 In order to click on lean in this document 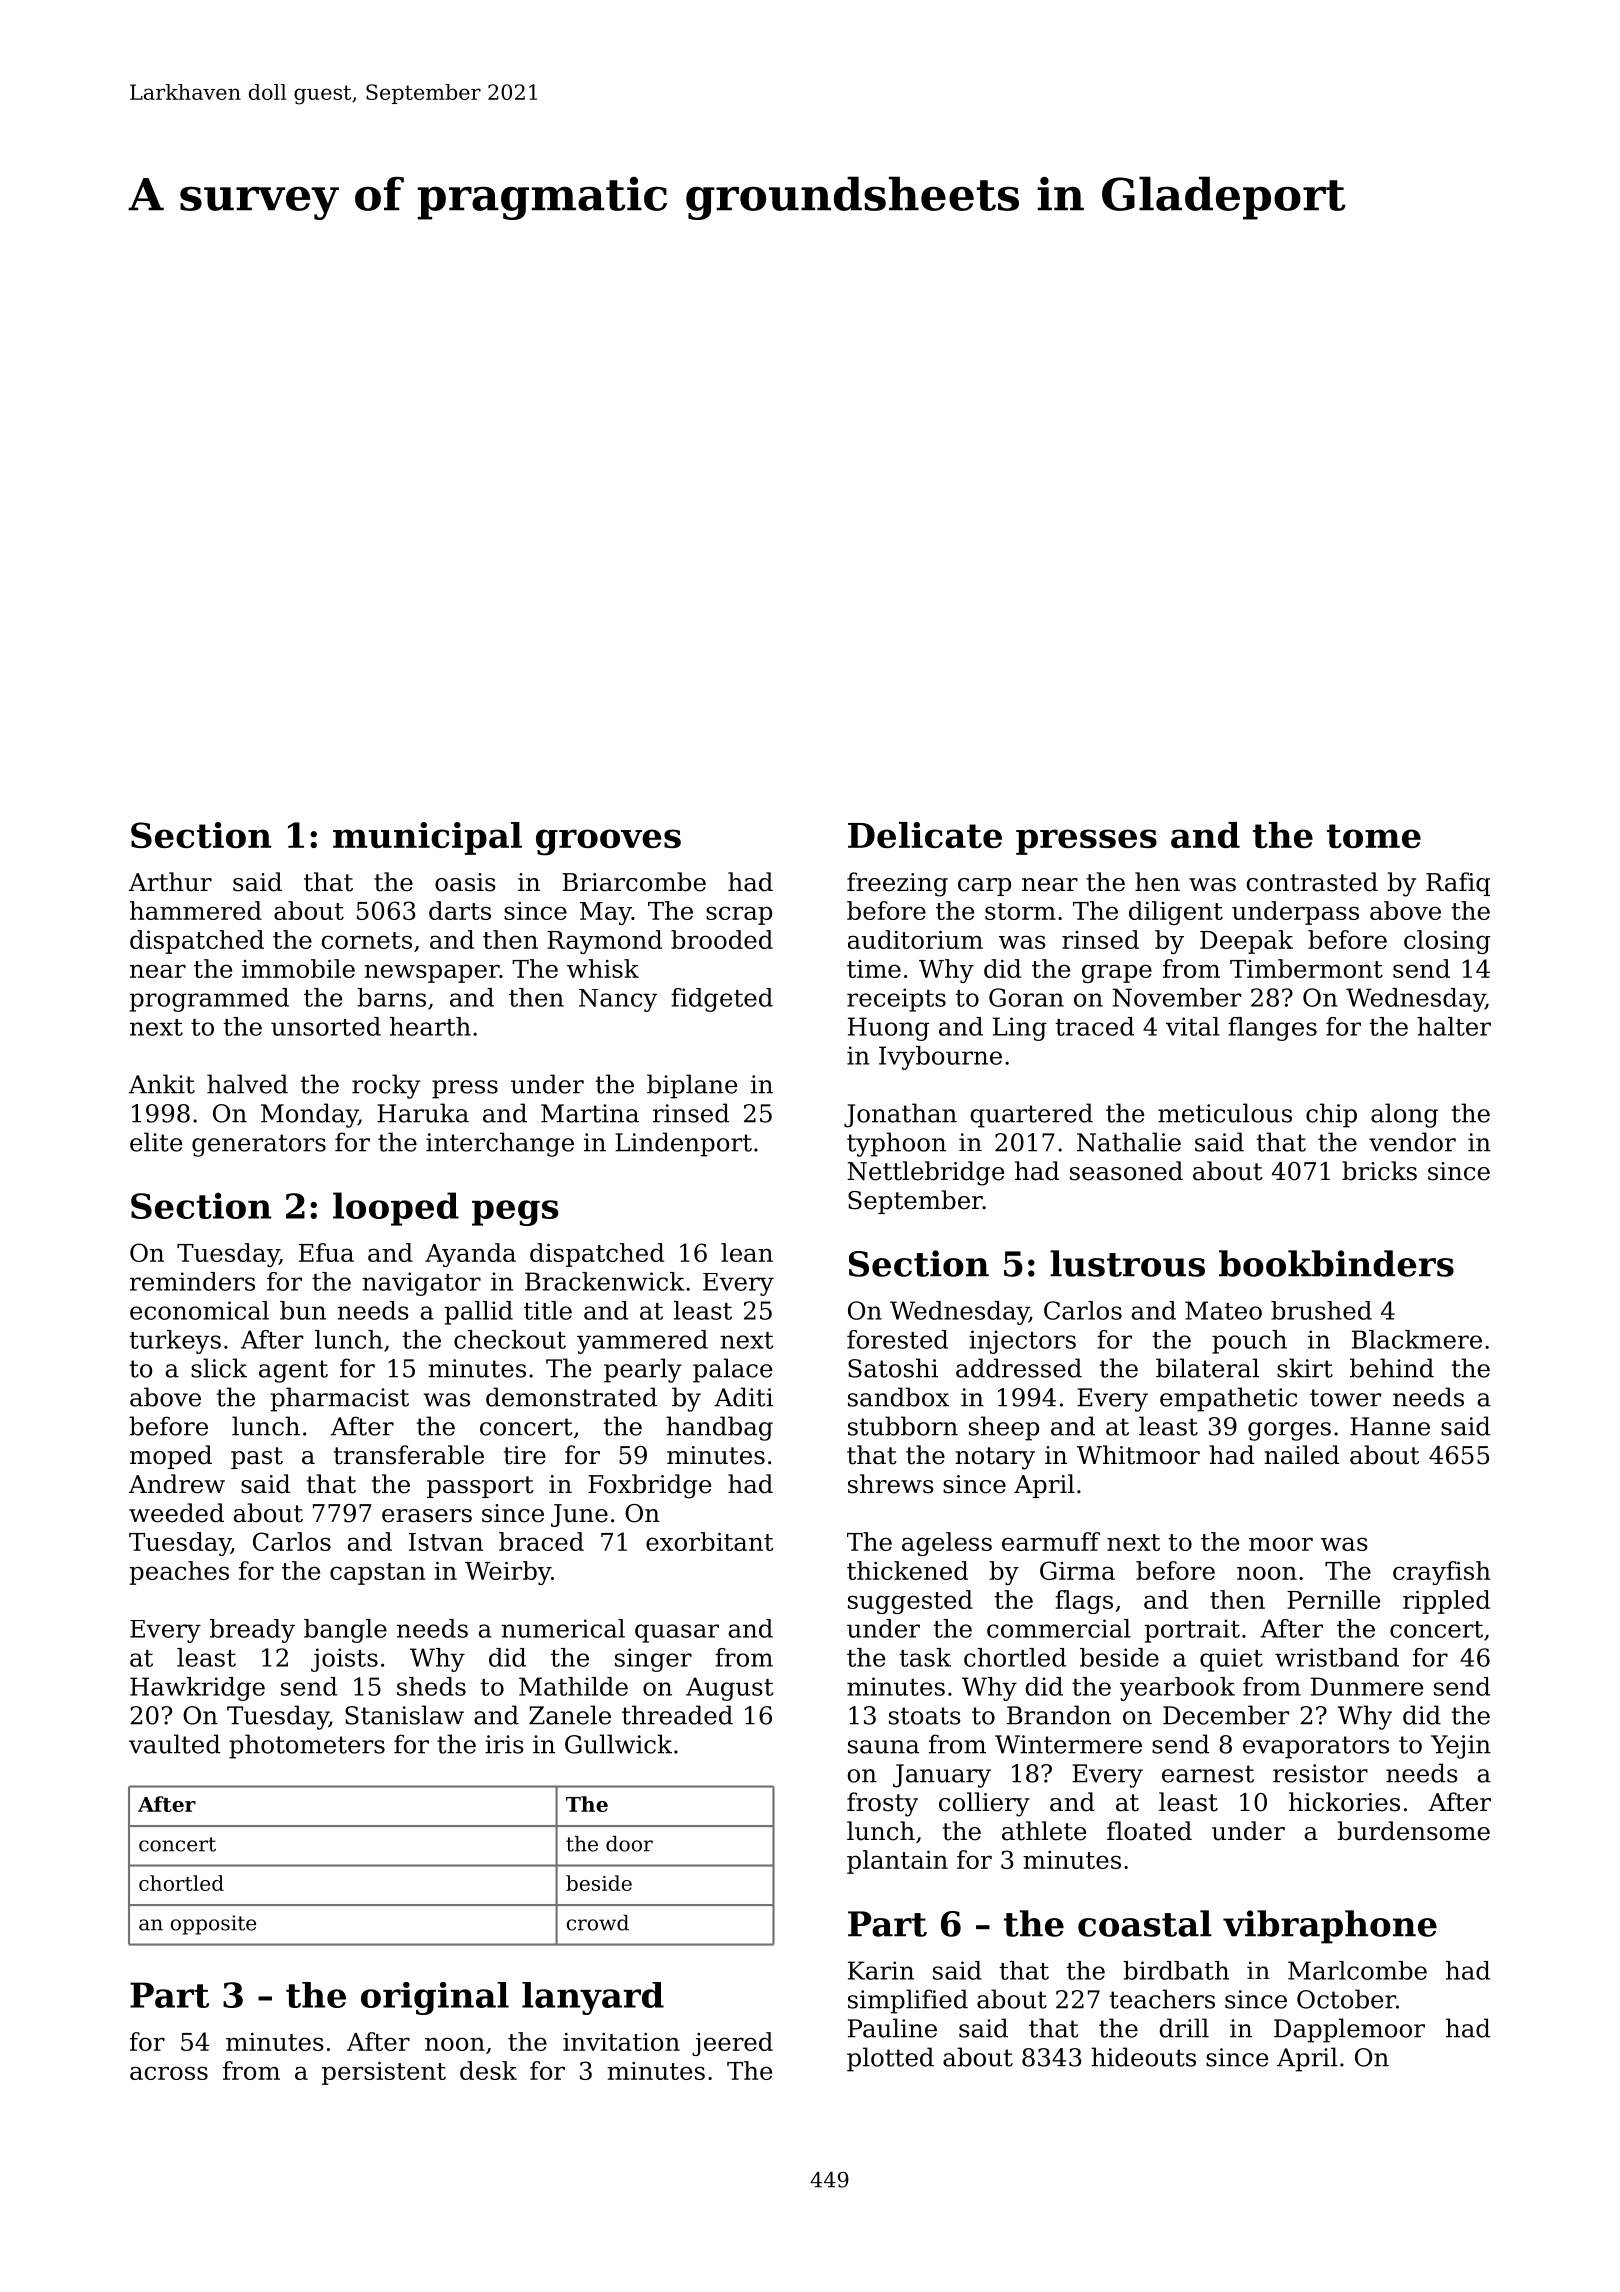, I will do `click(747, 1252)`.
